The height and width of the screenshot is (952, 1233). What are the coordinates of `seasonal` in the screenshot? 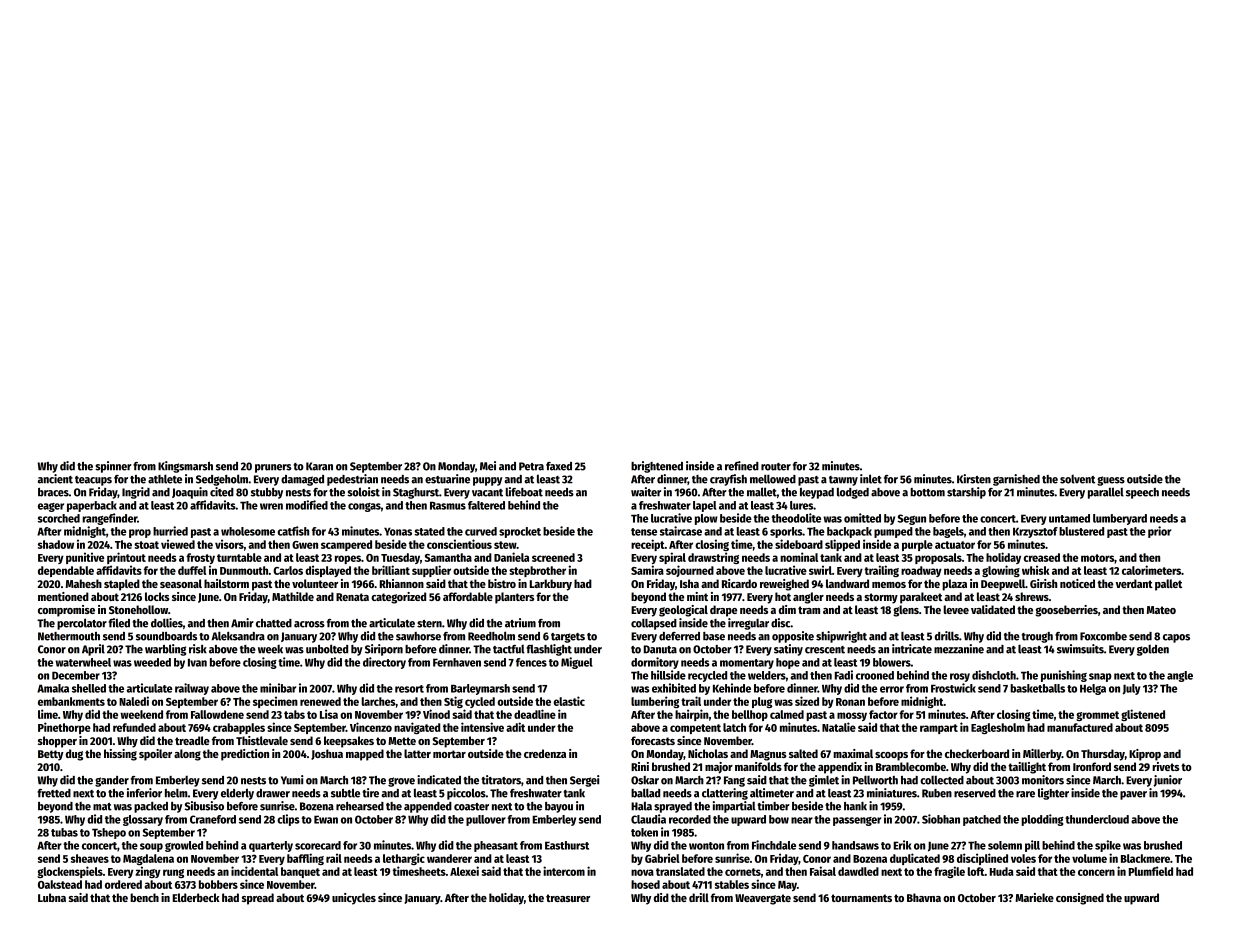 It's located at (181, 583).
